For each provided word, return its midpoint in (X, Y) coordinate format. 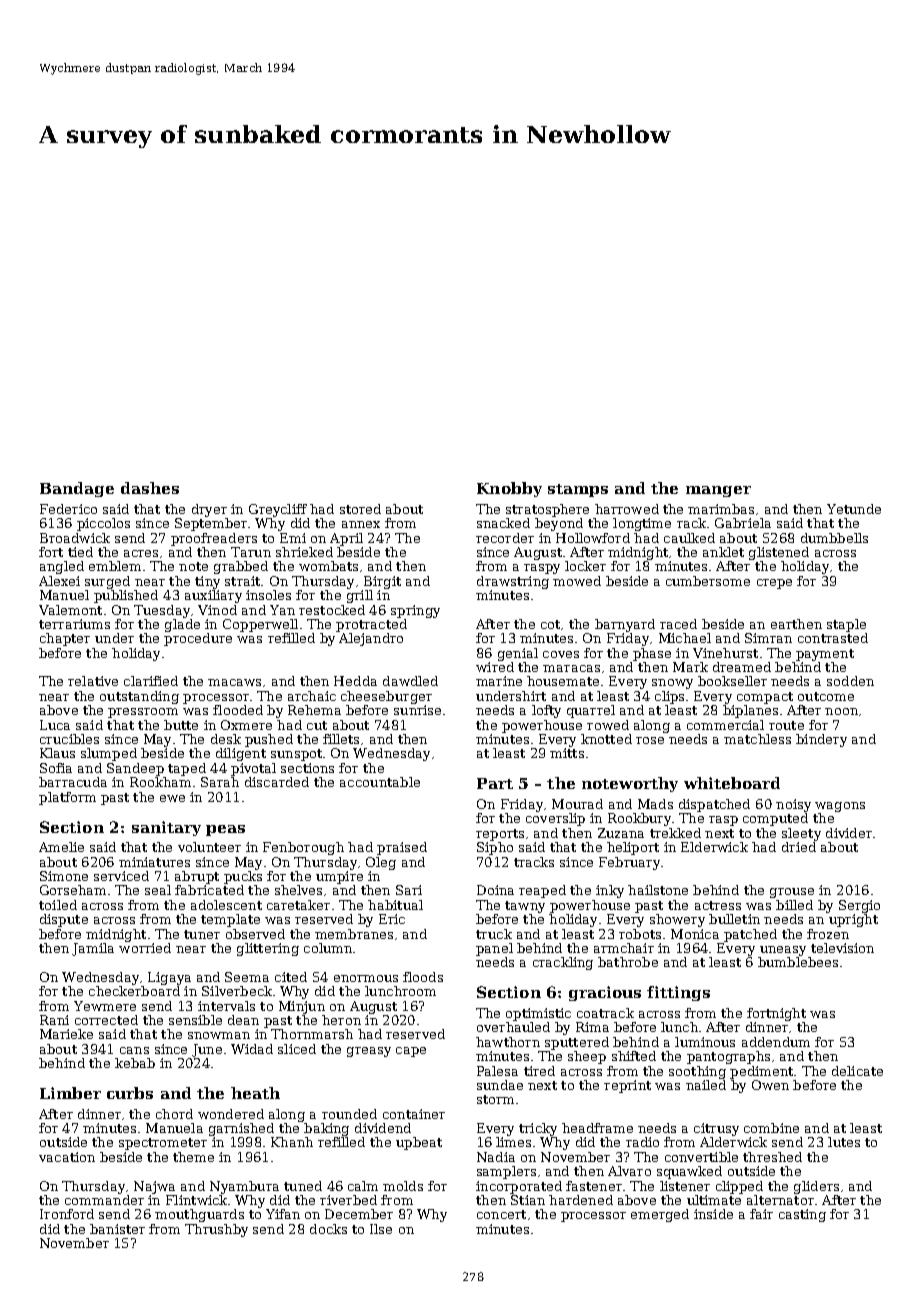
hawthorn (508, 1042)
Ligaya (169, 978)
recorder (505, 538)
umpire (339, 877)
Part (495, 783)
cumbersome (708, 581)
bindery (821, 740)
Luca (55, 725)
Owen (770, 1085)
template (230, 920)
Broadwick (75, 538)
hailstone (658, 890)
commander (104, 1200)
